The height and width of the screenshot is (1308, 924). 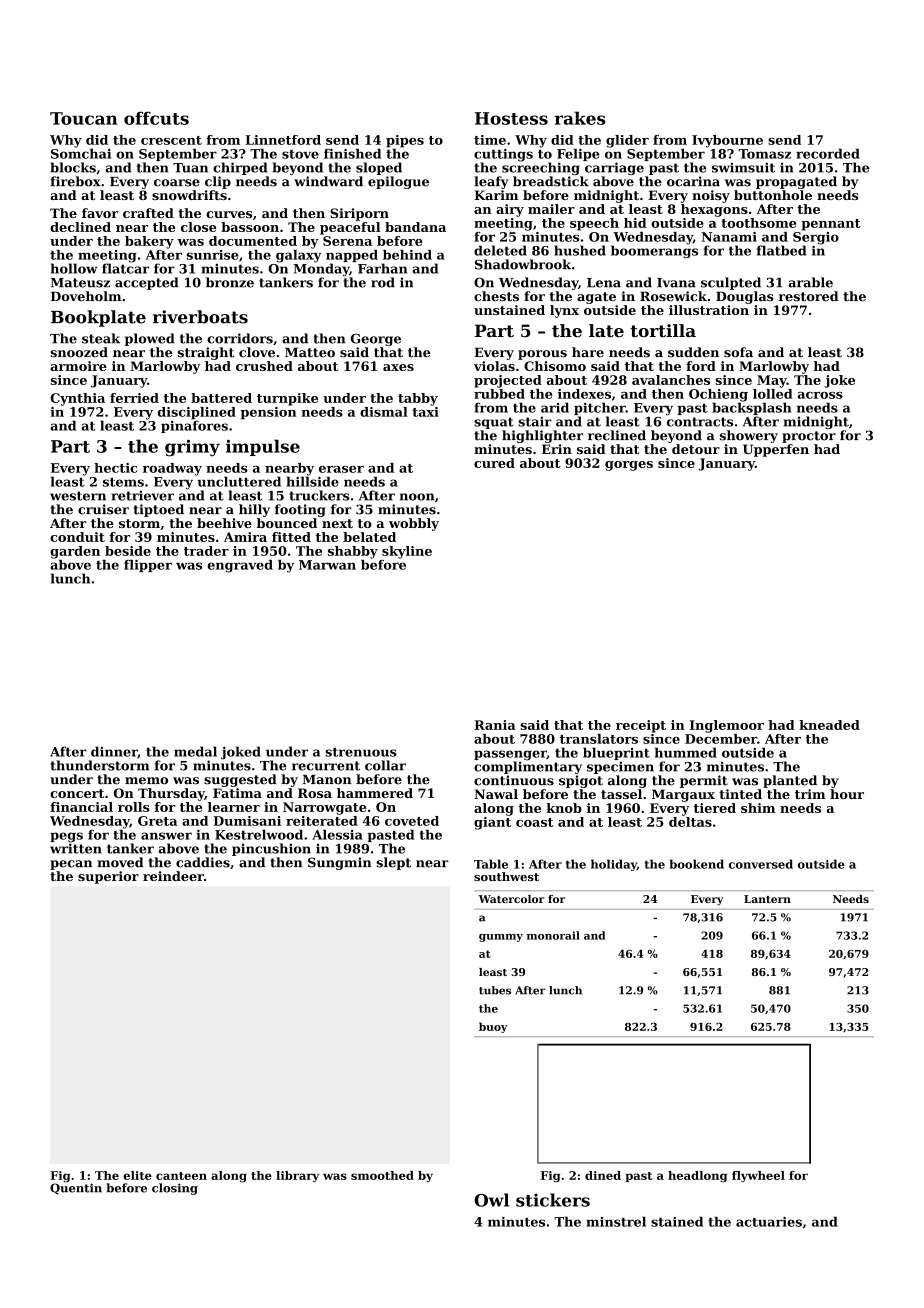 I want to click on clip, so click(x=218, y=182).
